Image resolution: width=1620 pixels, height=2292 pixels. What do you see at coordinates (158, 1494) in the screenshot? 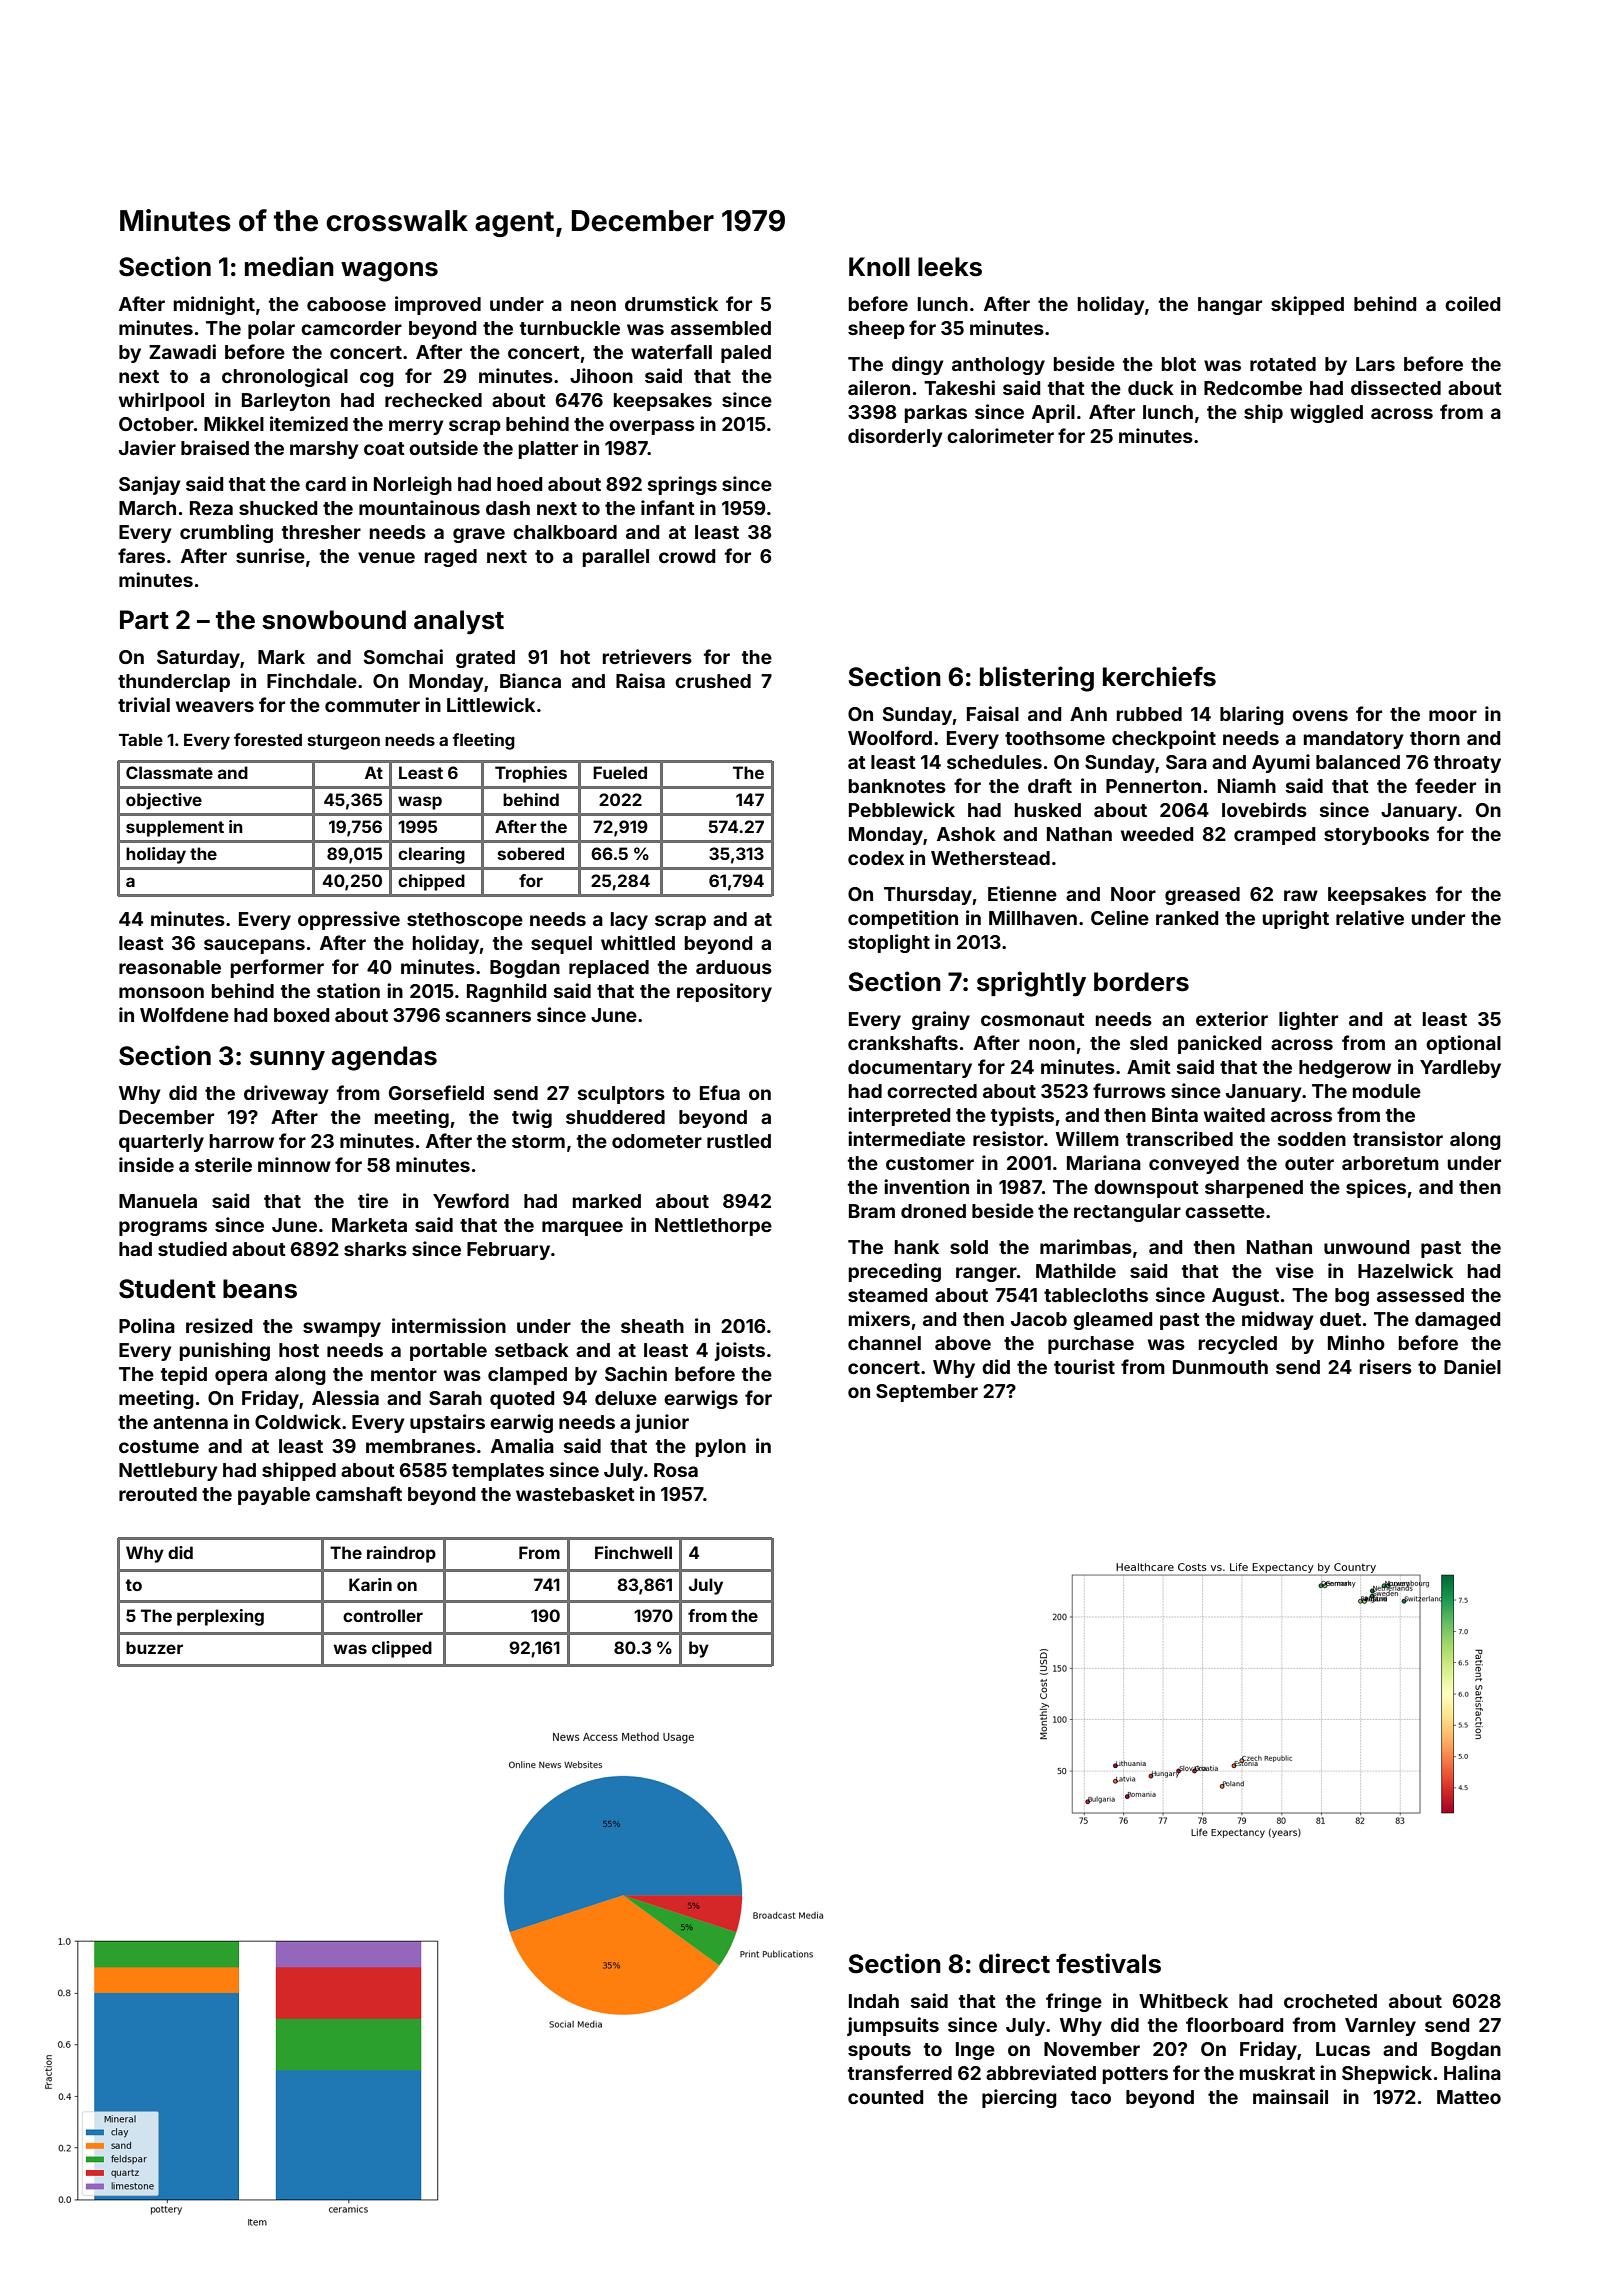
I see `rerouted` at bounding box center [158, 1494].
